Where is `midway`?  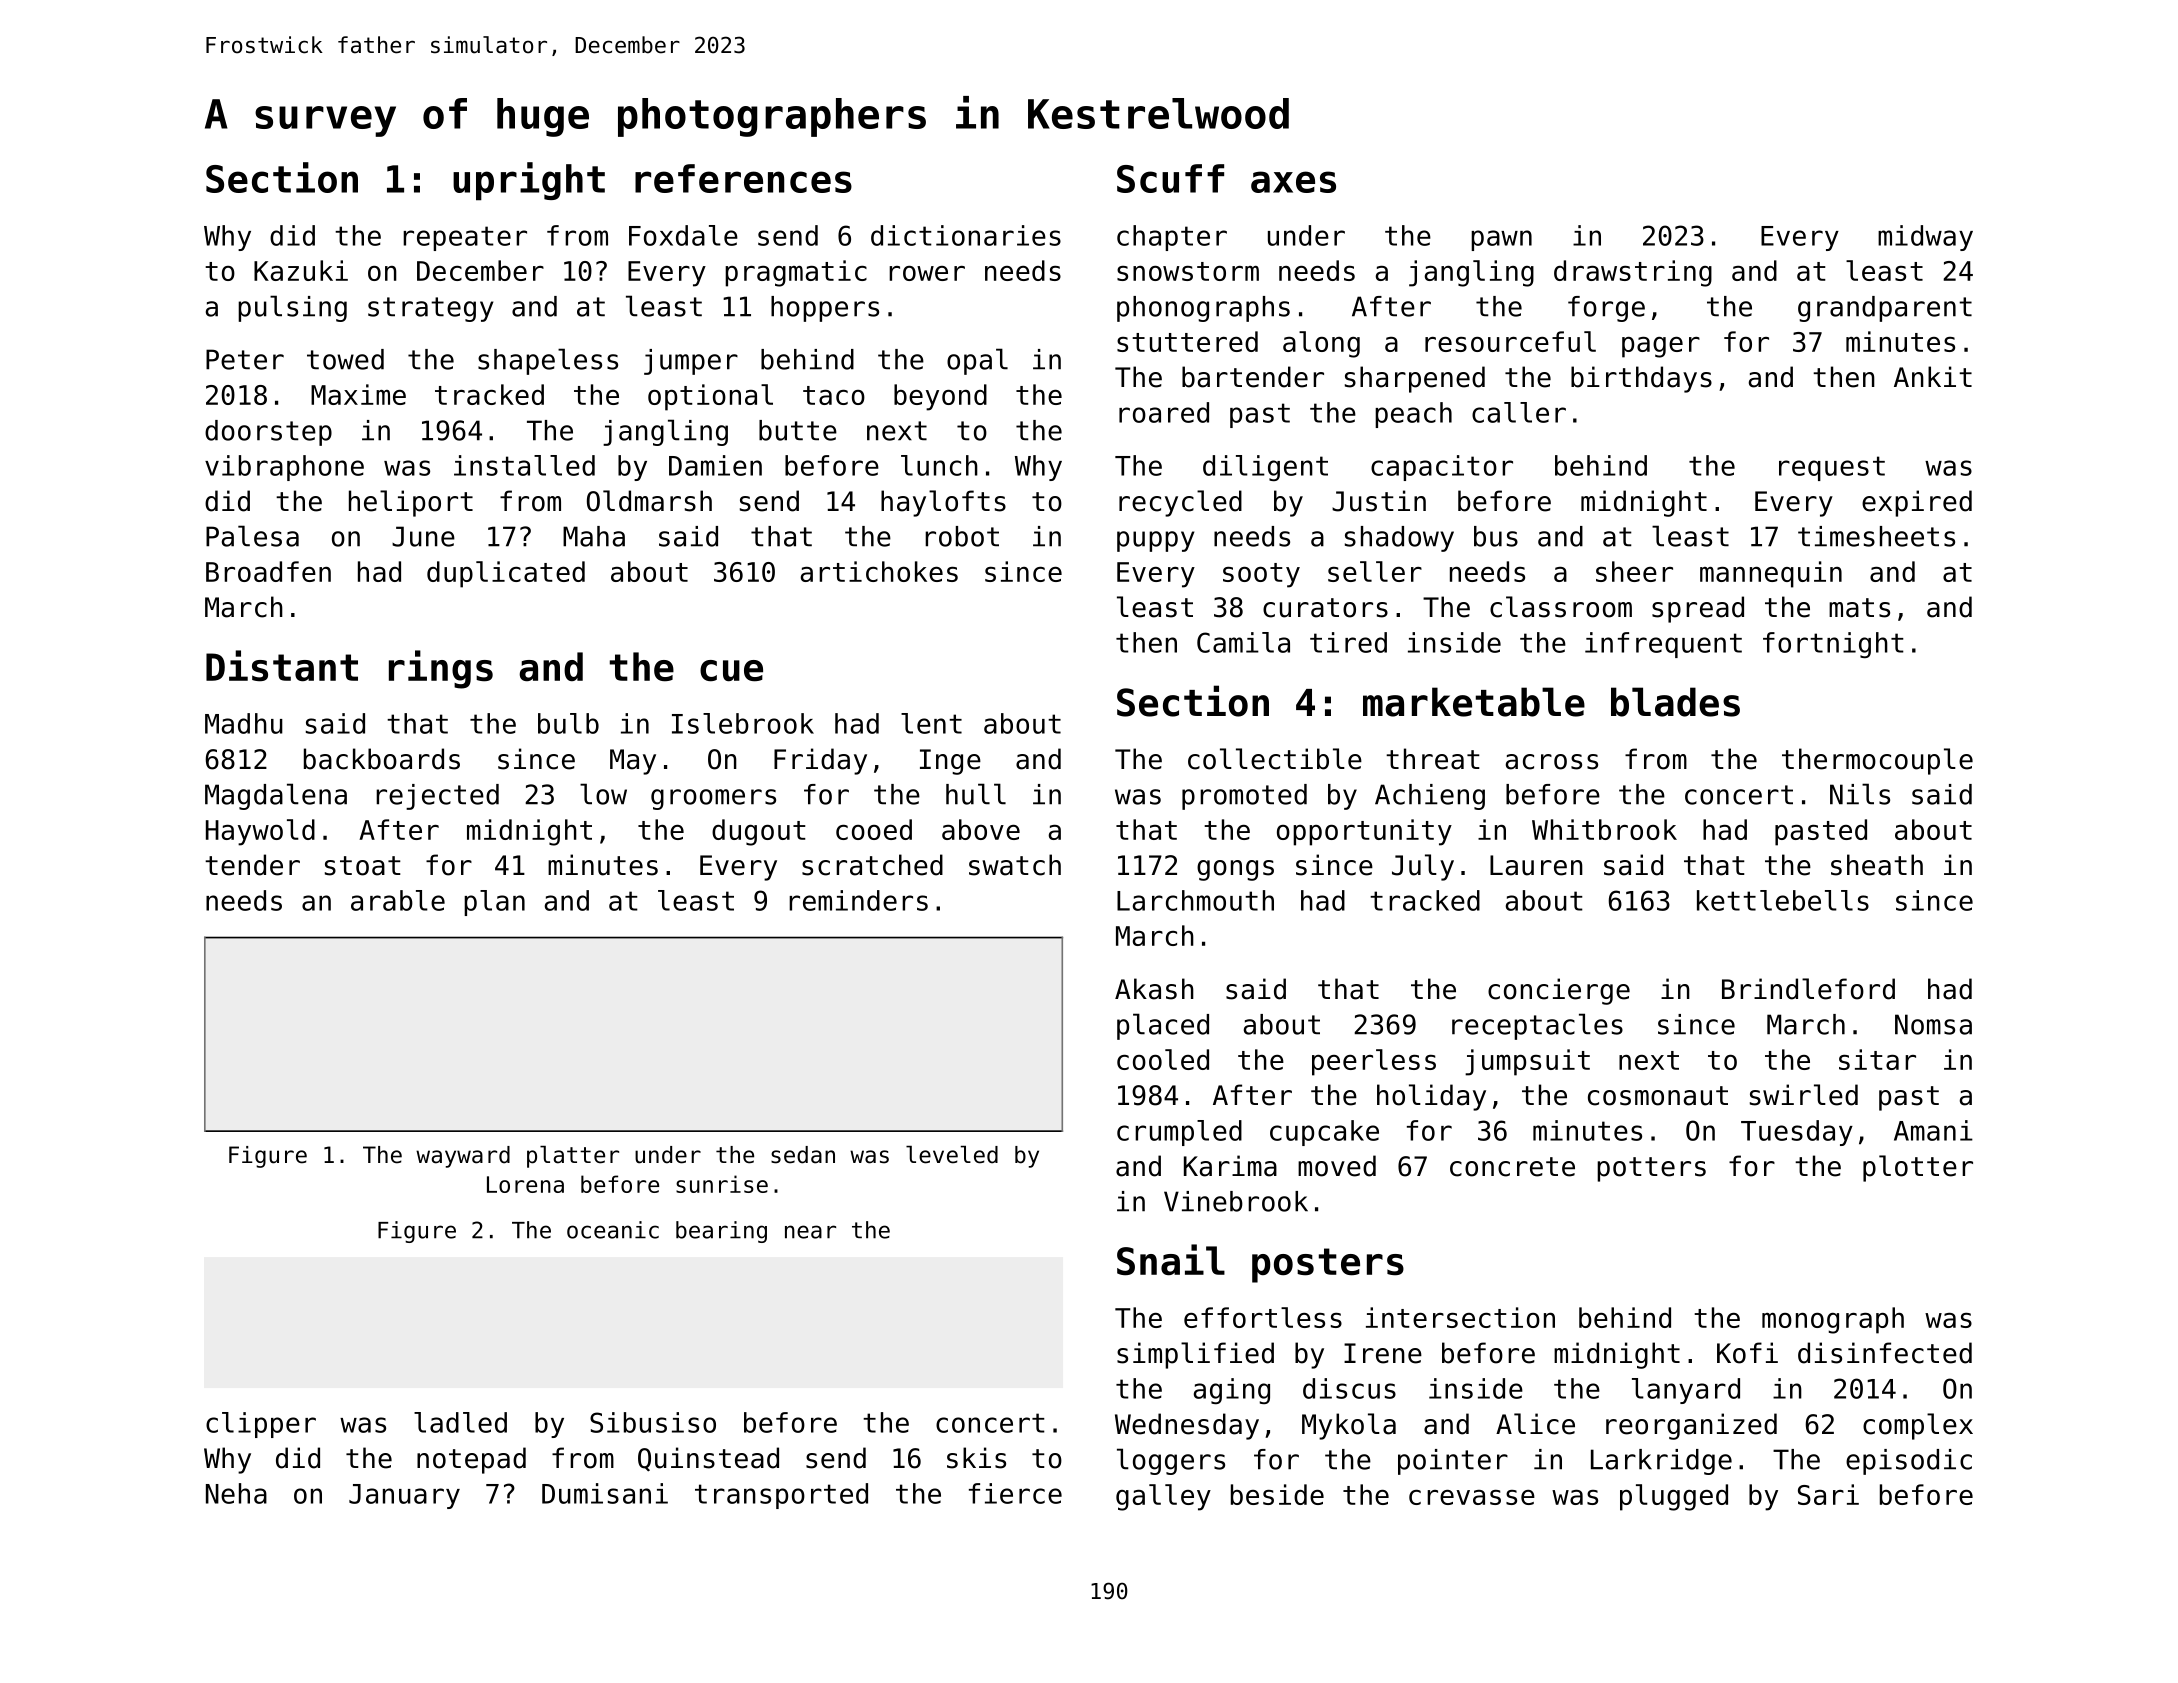
midway is located at coordinates (1925, 238).
